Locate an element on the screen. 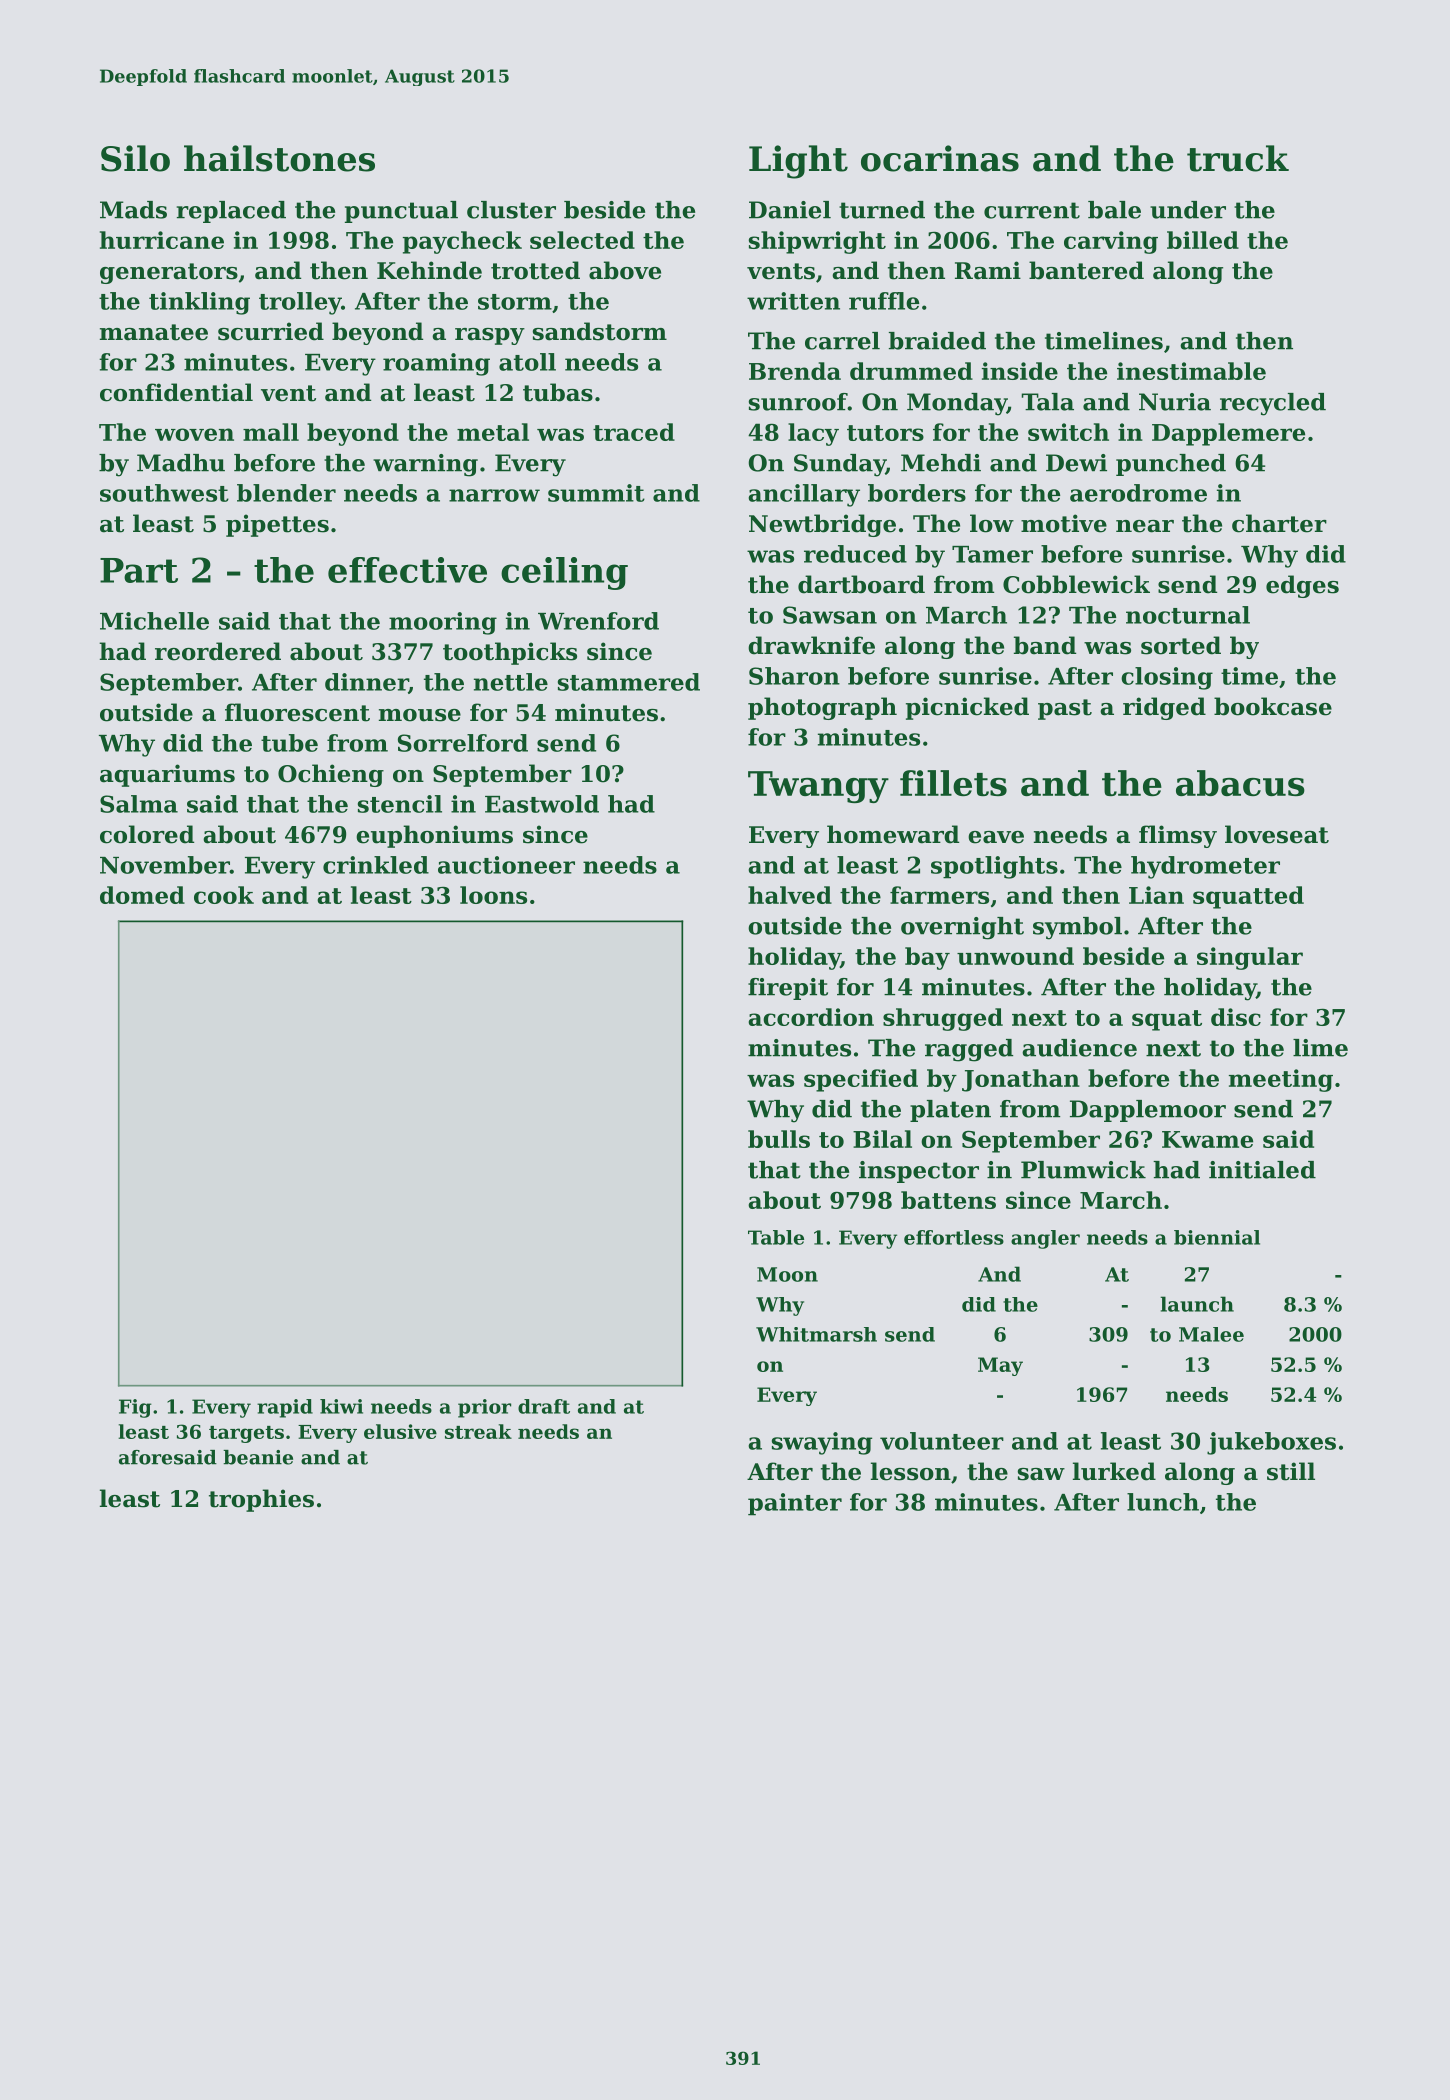  truck is located at coordinates (1238, 158).
